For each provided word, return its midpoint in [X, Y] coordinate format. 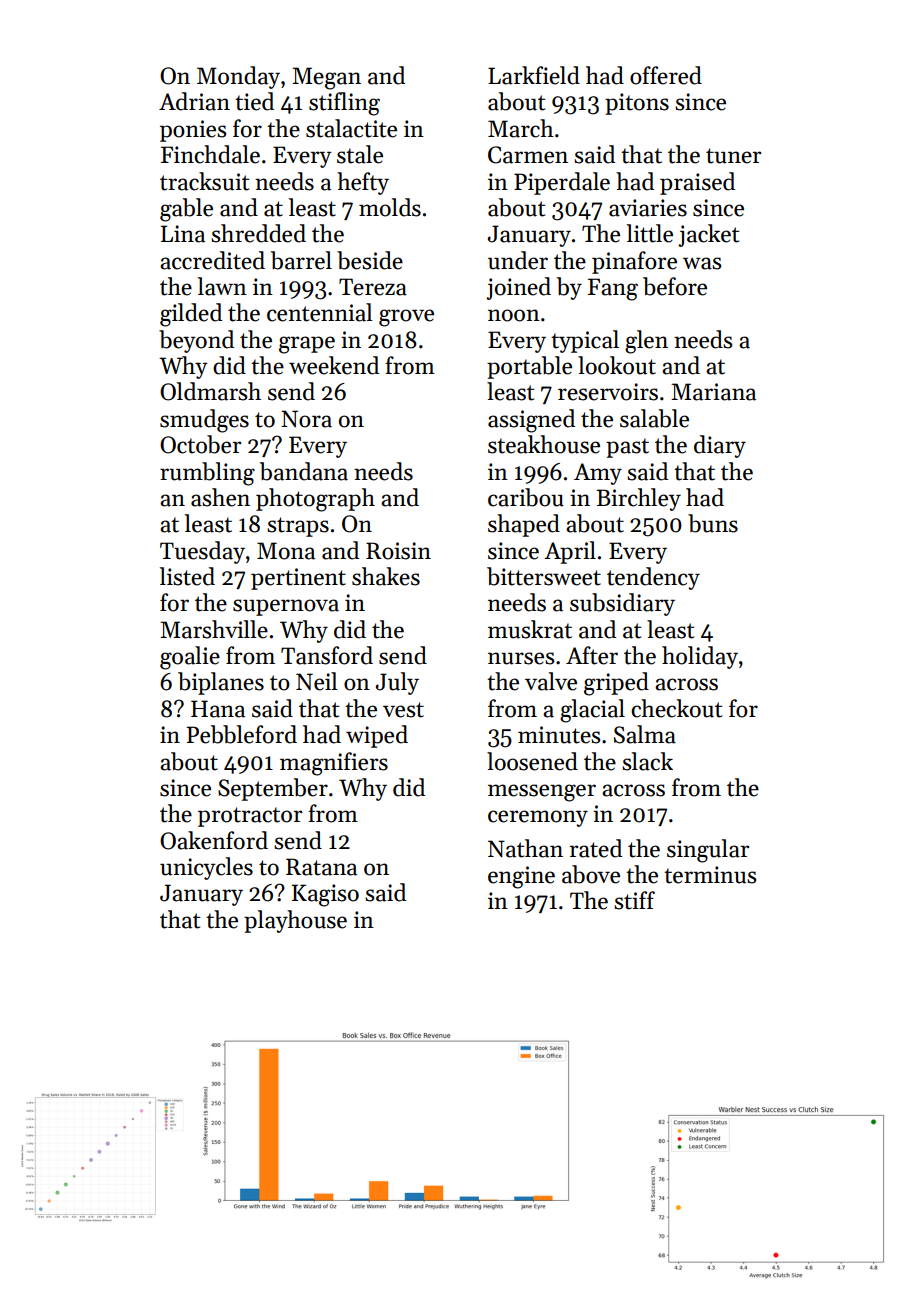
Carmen [528, 155]
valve [551, 681]
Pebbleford [241, 734]
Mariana [713, 392]
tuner [733, 156]
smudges [204, 421]
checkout [677, 708]
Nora [306, 419]
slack [647, 761]
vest [403, 710]
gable [186, 210]
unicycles [206, 868]
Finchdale [210, 154]
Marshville [214, 629]
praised [697, 183]
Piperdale [562, 183]
